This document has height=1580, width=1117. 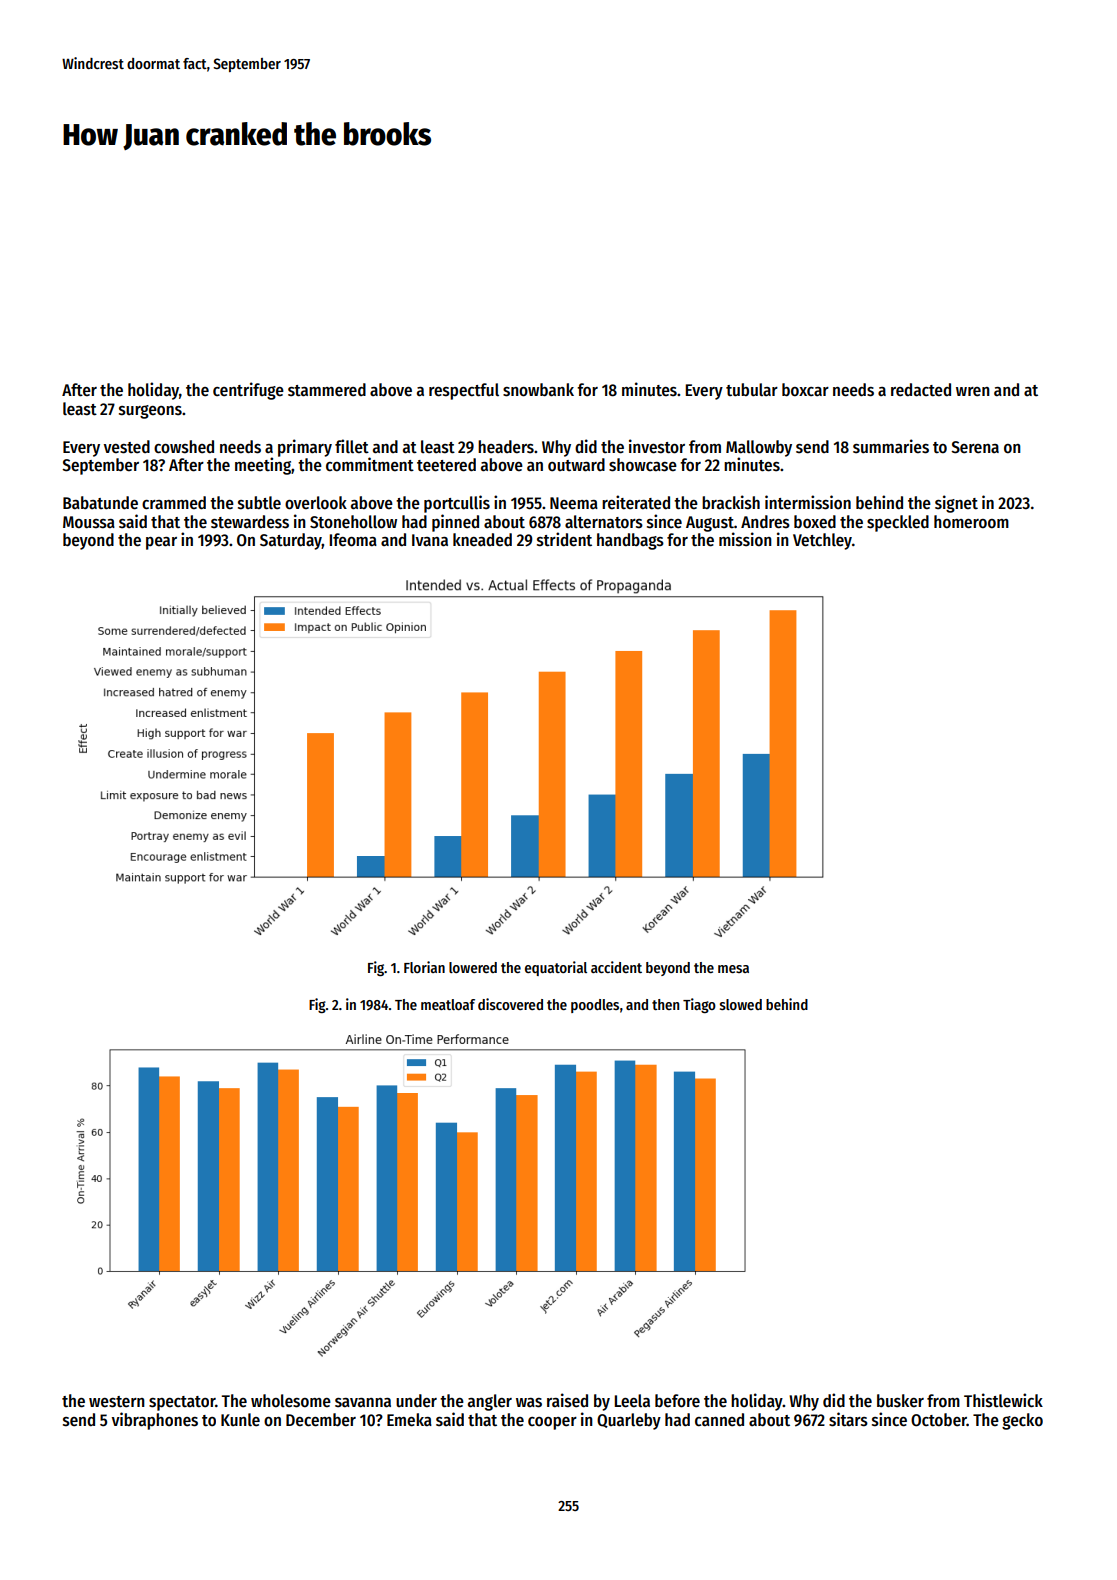 I want to click on Florian, so click(x=424, y=967).
